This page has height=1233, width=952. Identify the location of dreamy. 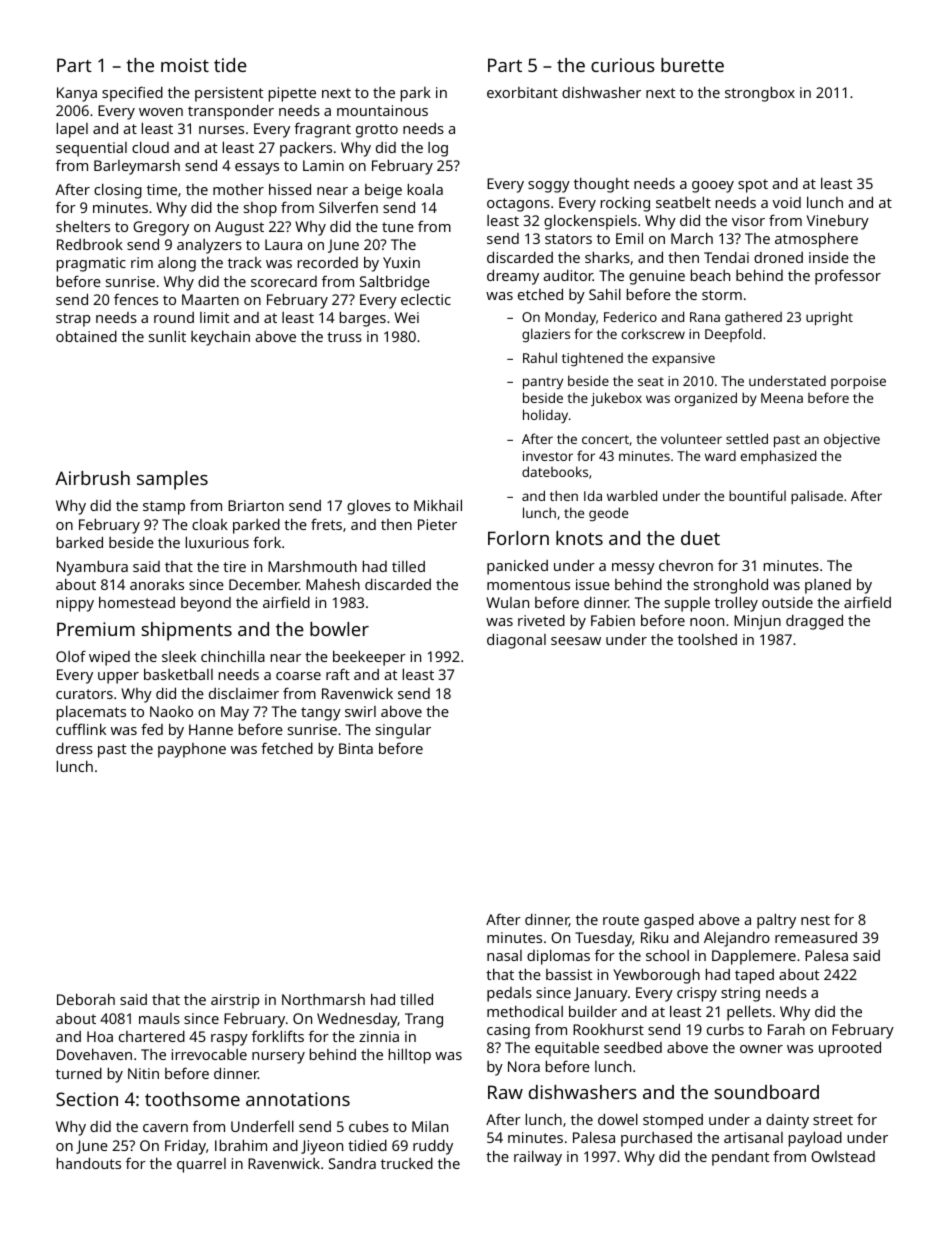
(513, 277).
